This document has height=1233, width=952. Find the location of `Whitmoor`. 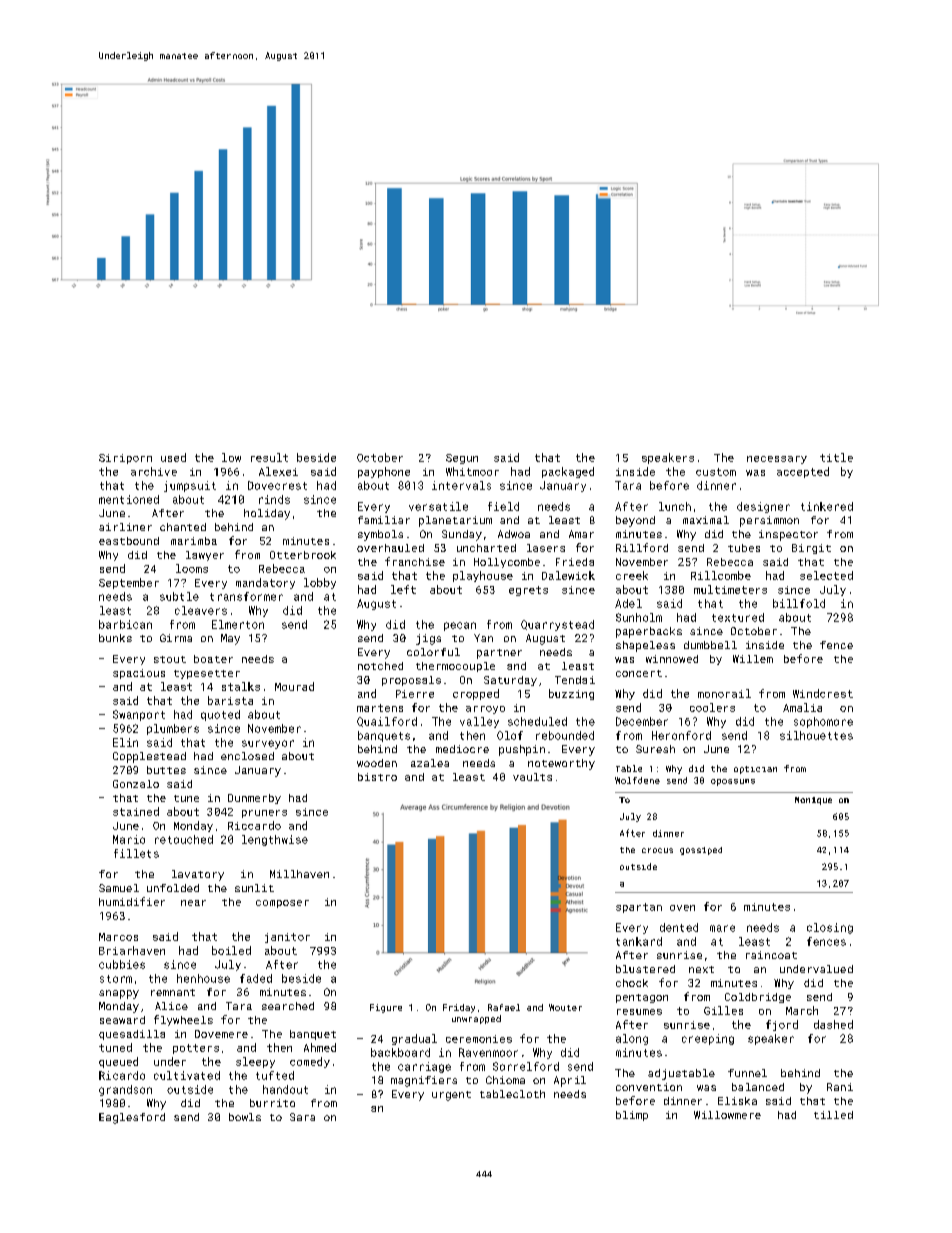

Whitmoor is located at coordinates (472, 471).
